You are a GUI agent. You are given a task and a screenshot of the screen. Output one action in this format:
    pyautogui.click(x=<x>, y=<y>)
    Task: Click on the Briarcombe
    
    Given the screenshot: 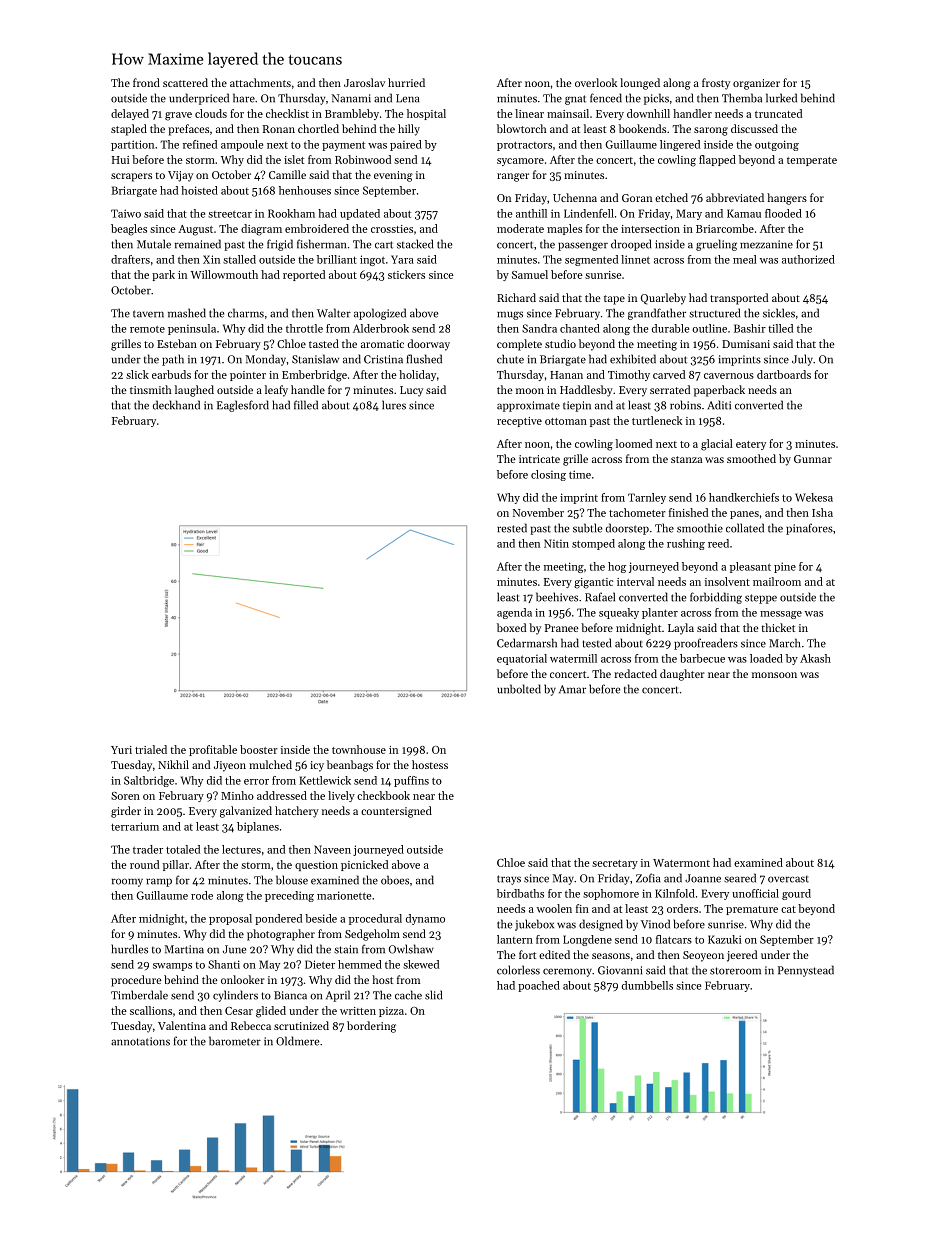 What is the action you would take?
    pyautogui.click(x=725, y=228)
